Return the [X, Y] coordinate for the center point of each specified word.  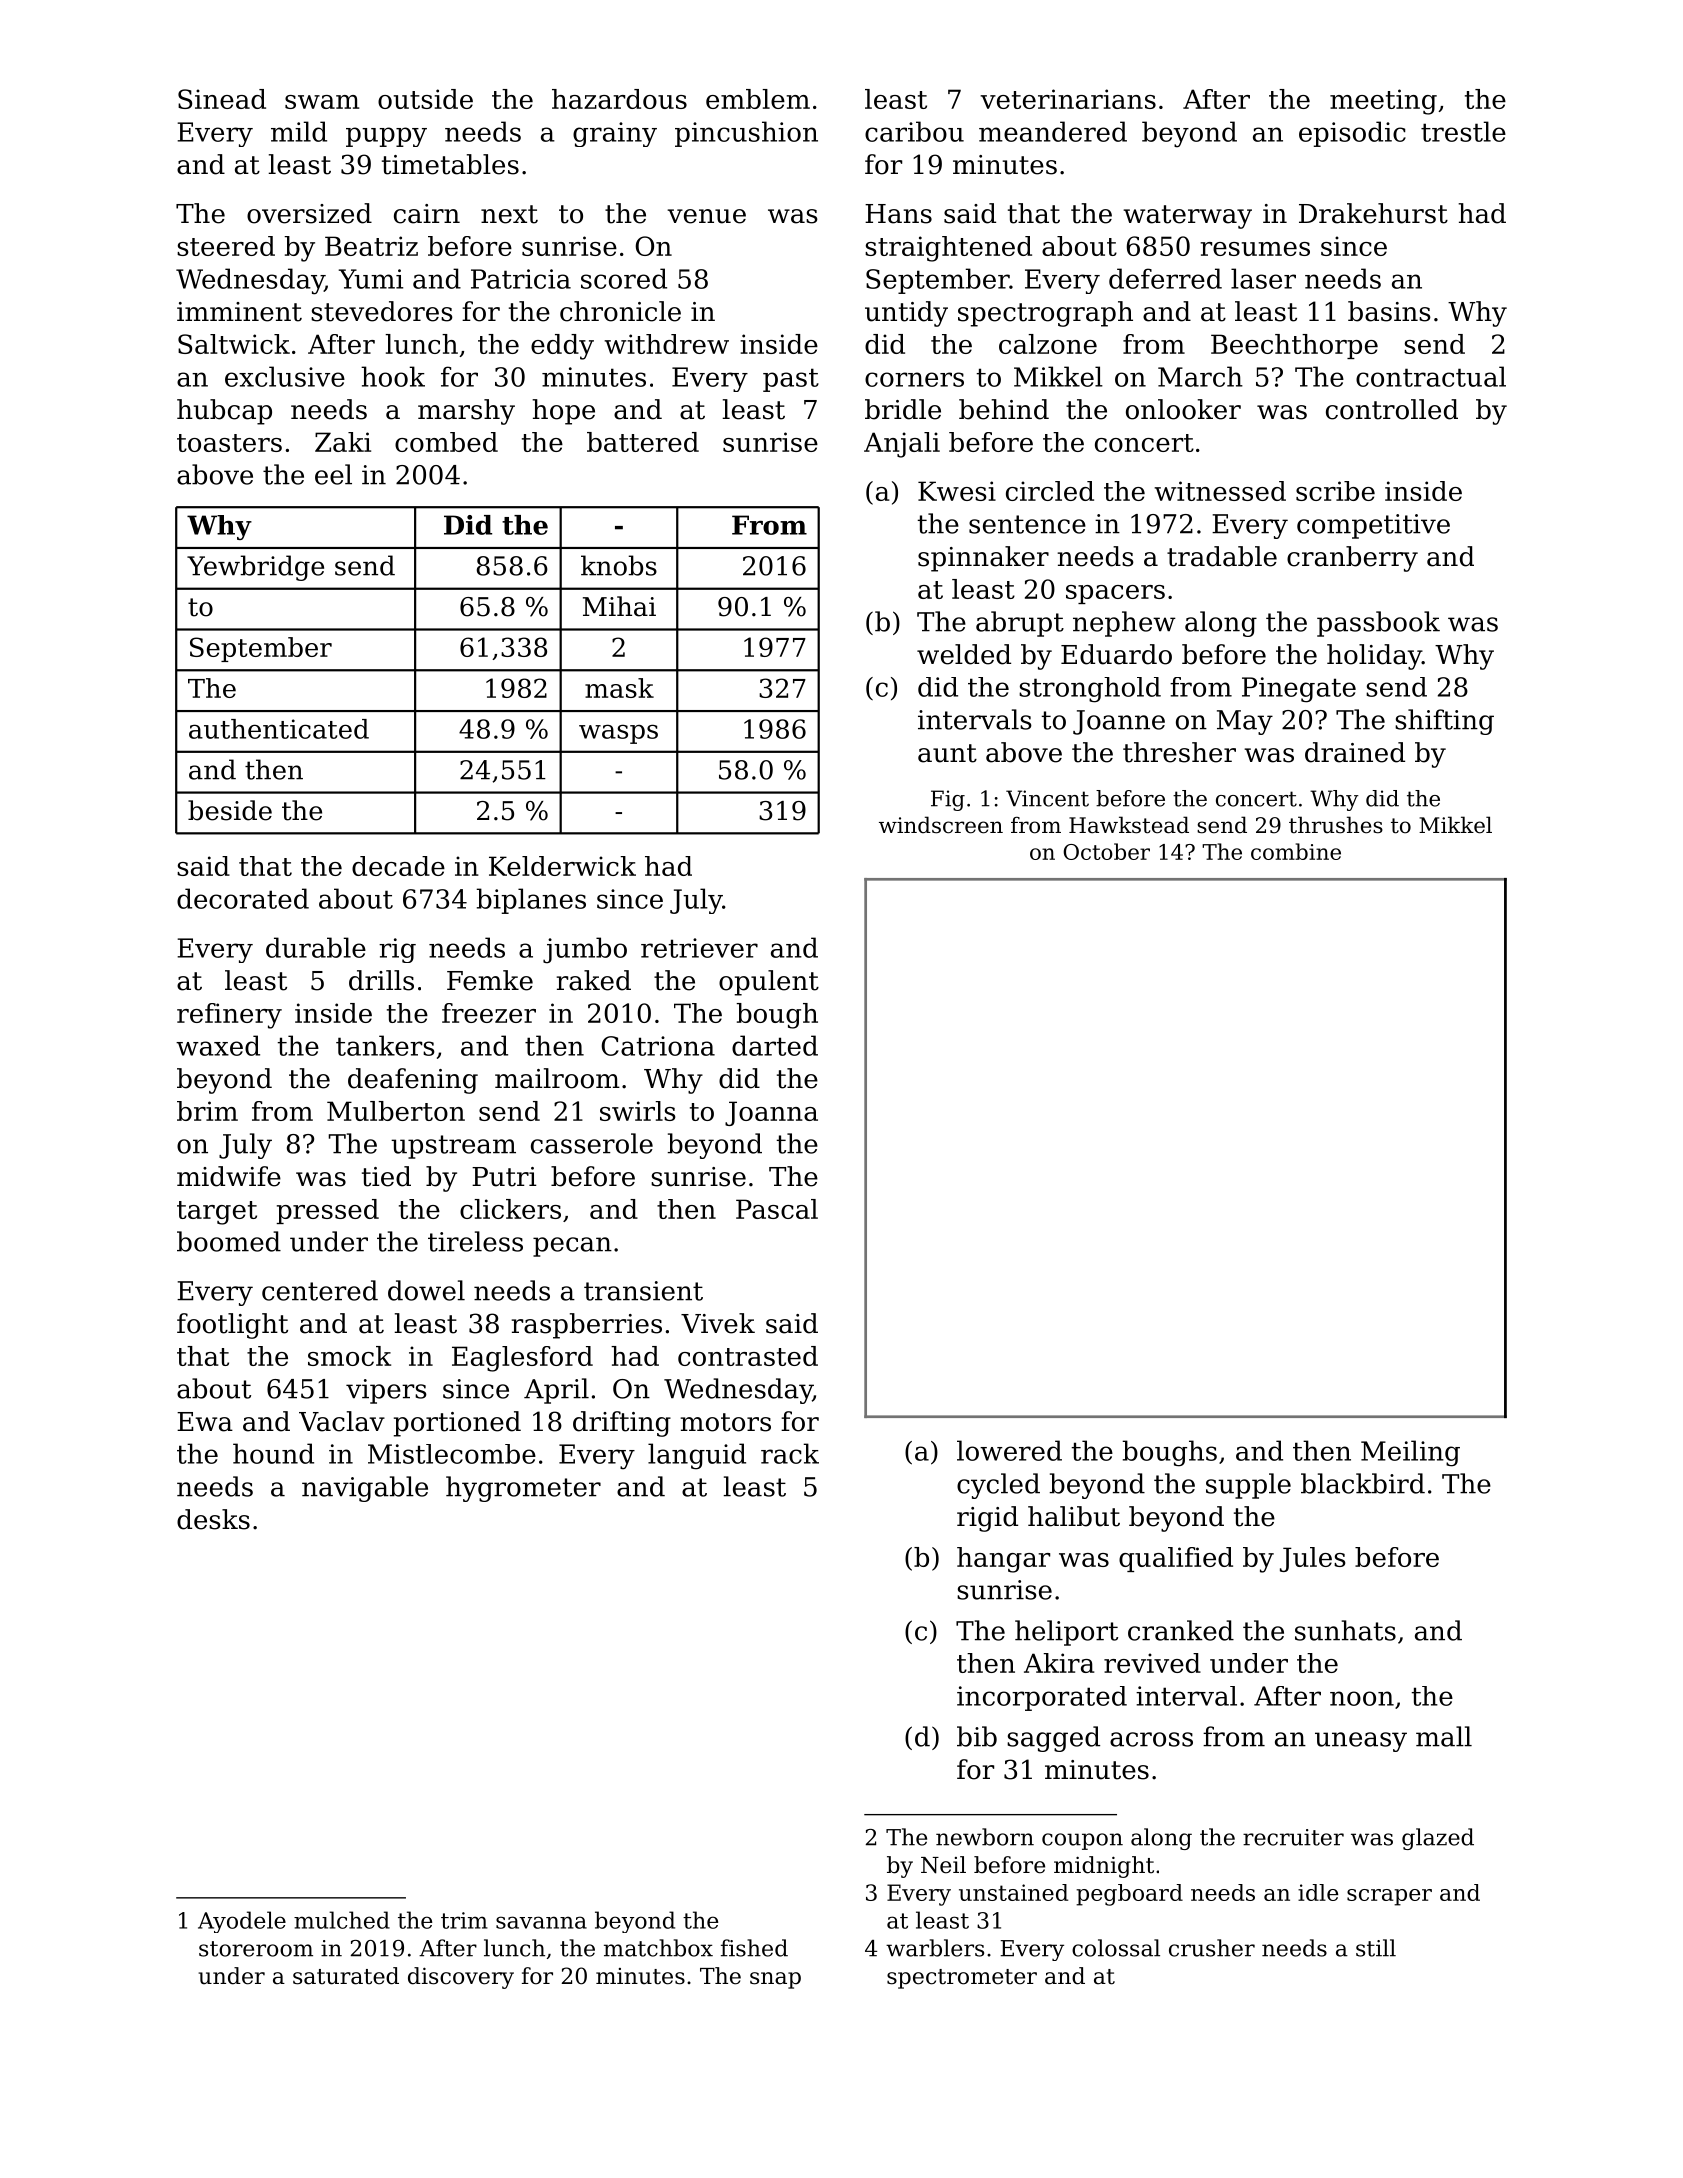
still [1376, 1948]
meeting [1383, 102]
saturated [346, 1976]
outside [425, 99]
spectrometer [962, 1979]
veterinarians [1068, 99]
